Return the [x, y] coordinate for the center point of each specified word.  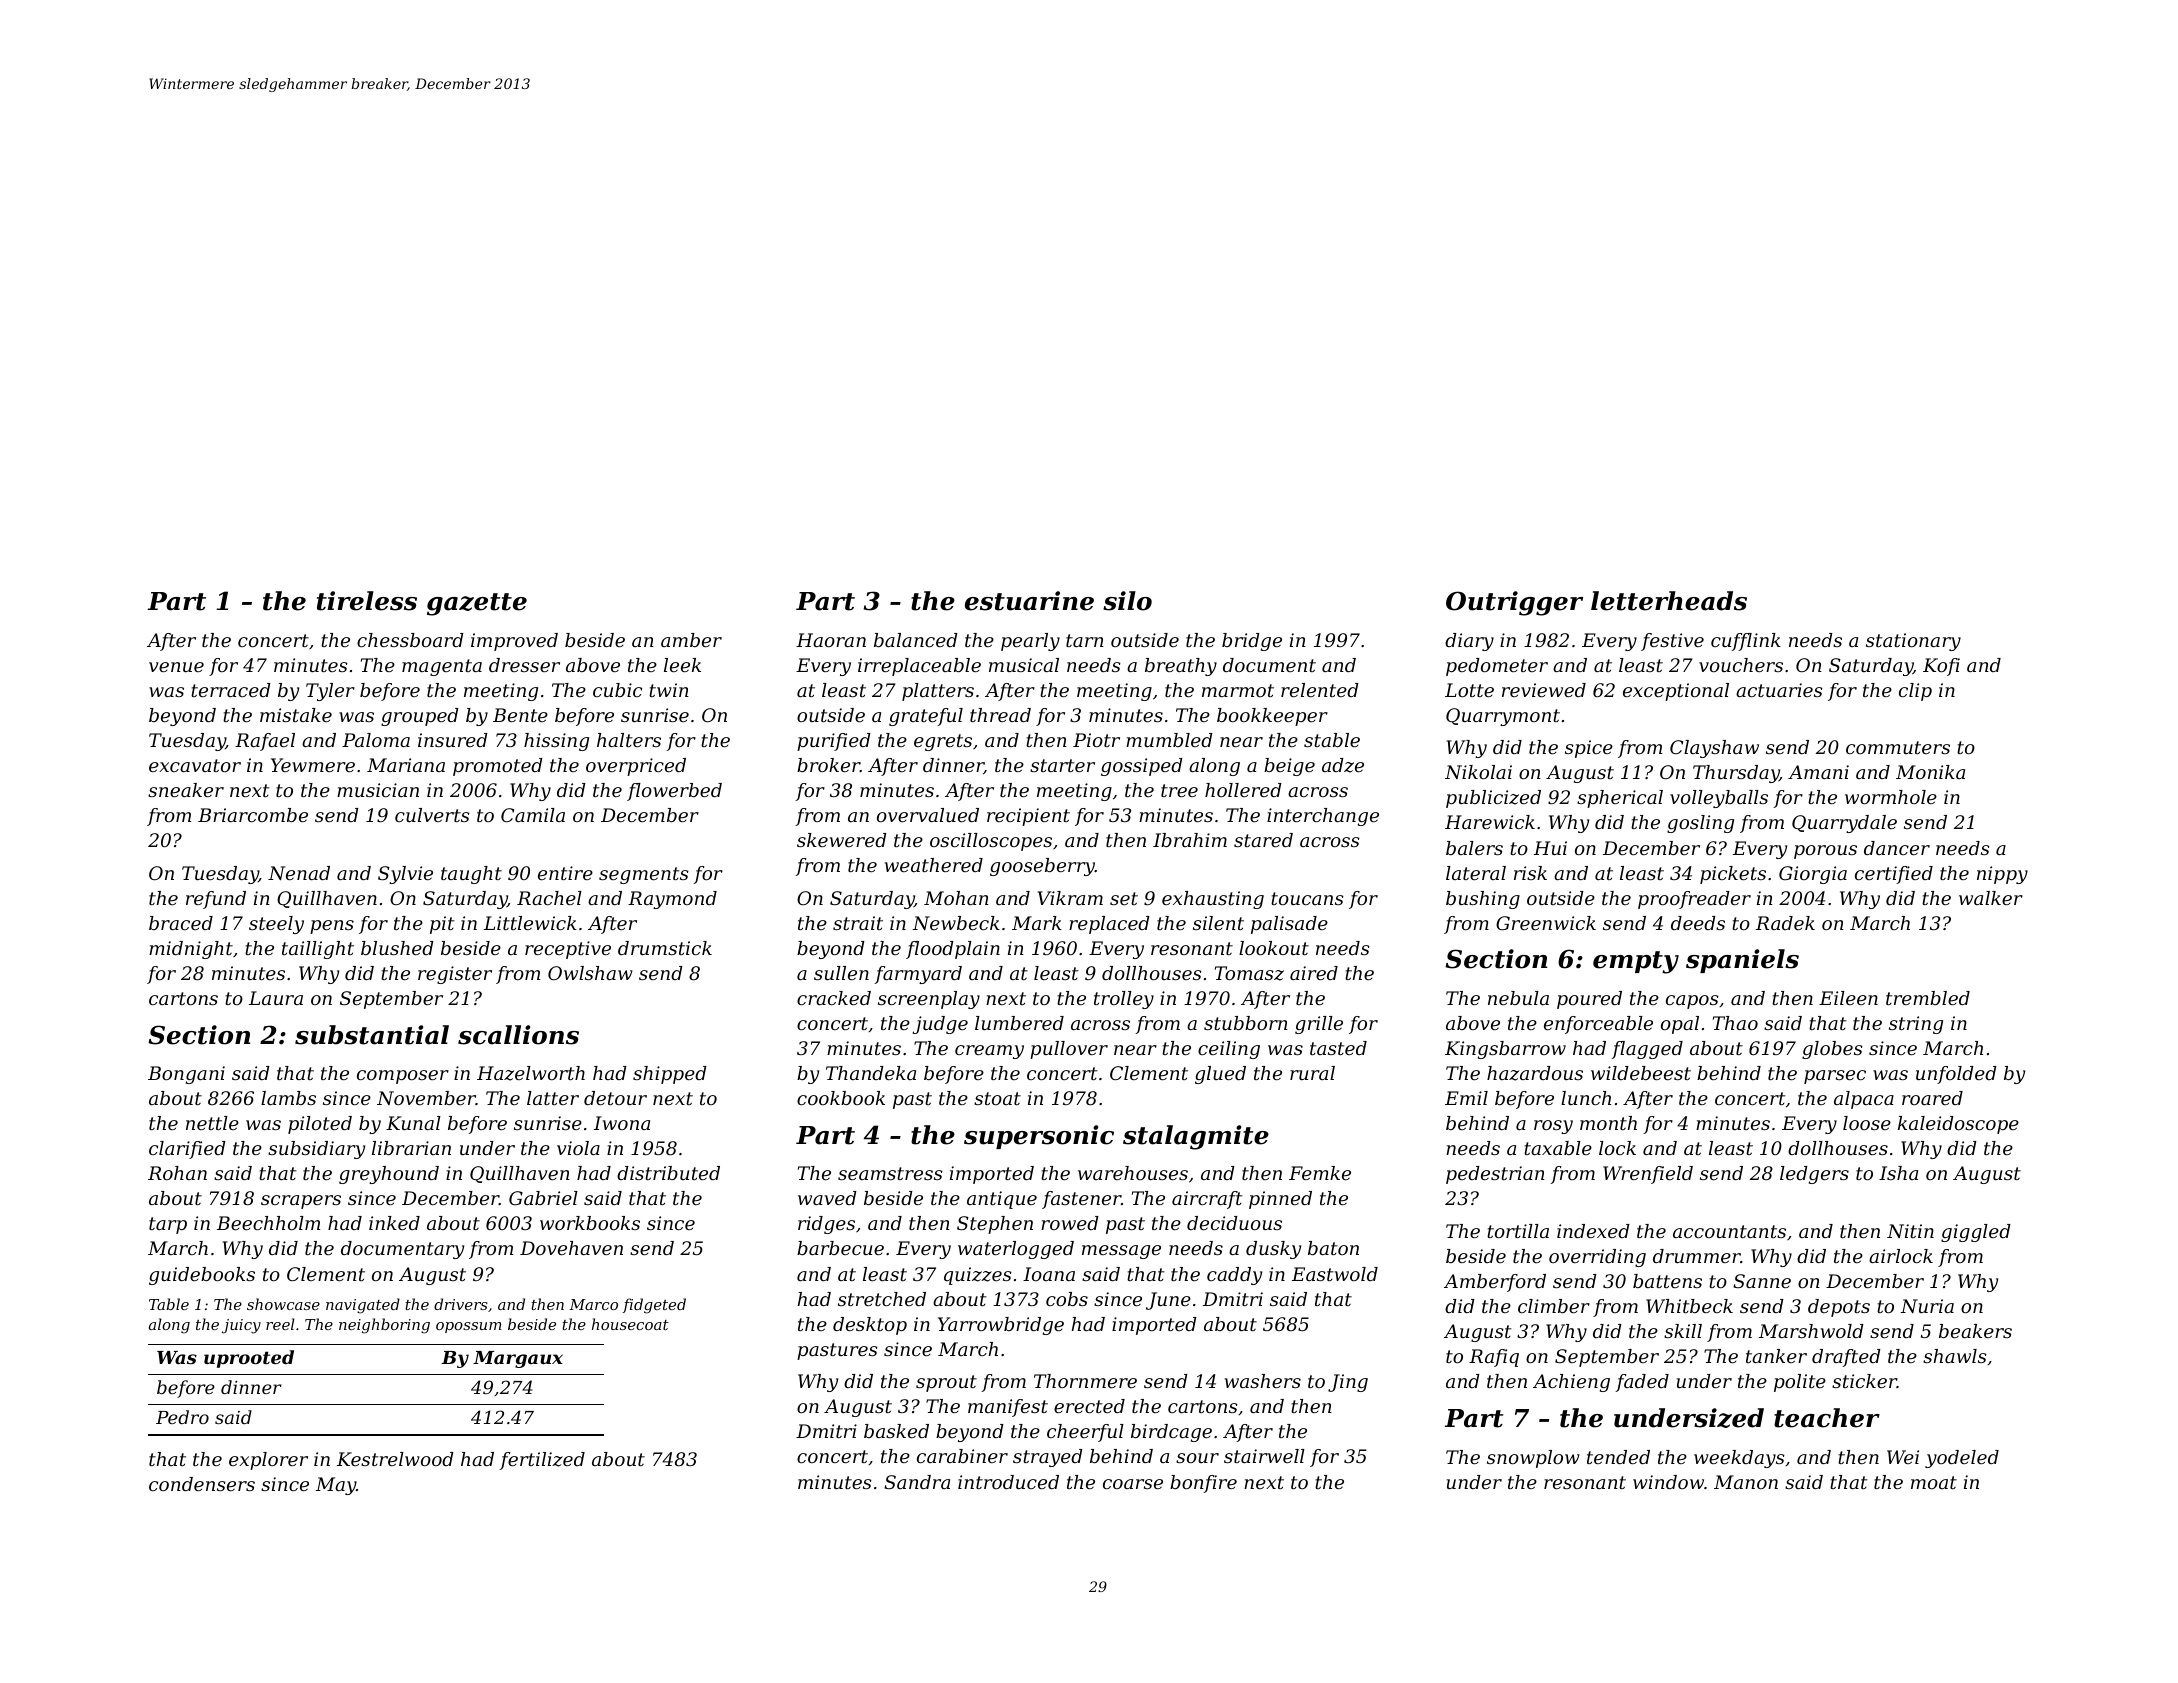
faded [1642, 1383]
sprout [946, 1383]
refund [216, 900]
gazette [477, 604]
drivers [461, 1304]
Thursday [1736, 774]
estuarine [1029, 601]
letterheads [1669, 601]
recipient [1028, 817]
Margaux [518, 1359]
